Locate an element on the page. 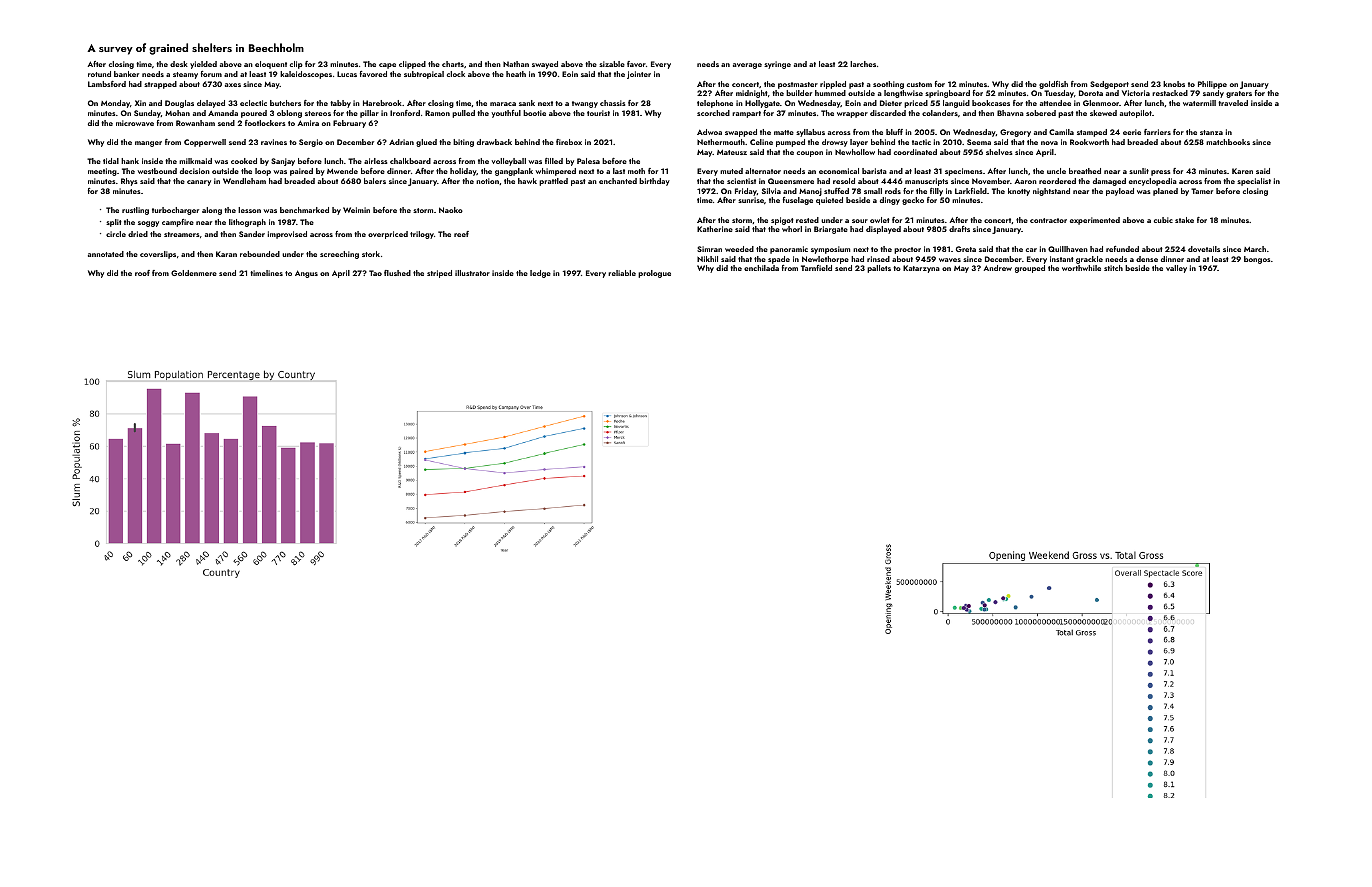  heath is located at coordinates (516, 74).
